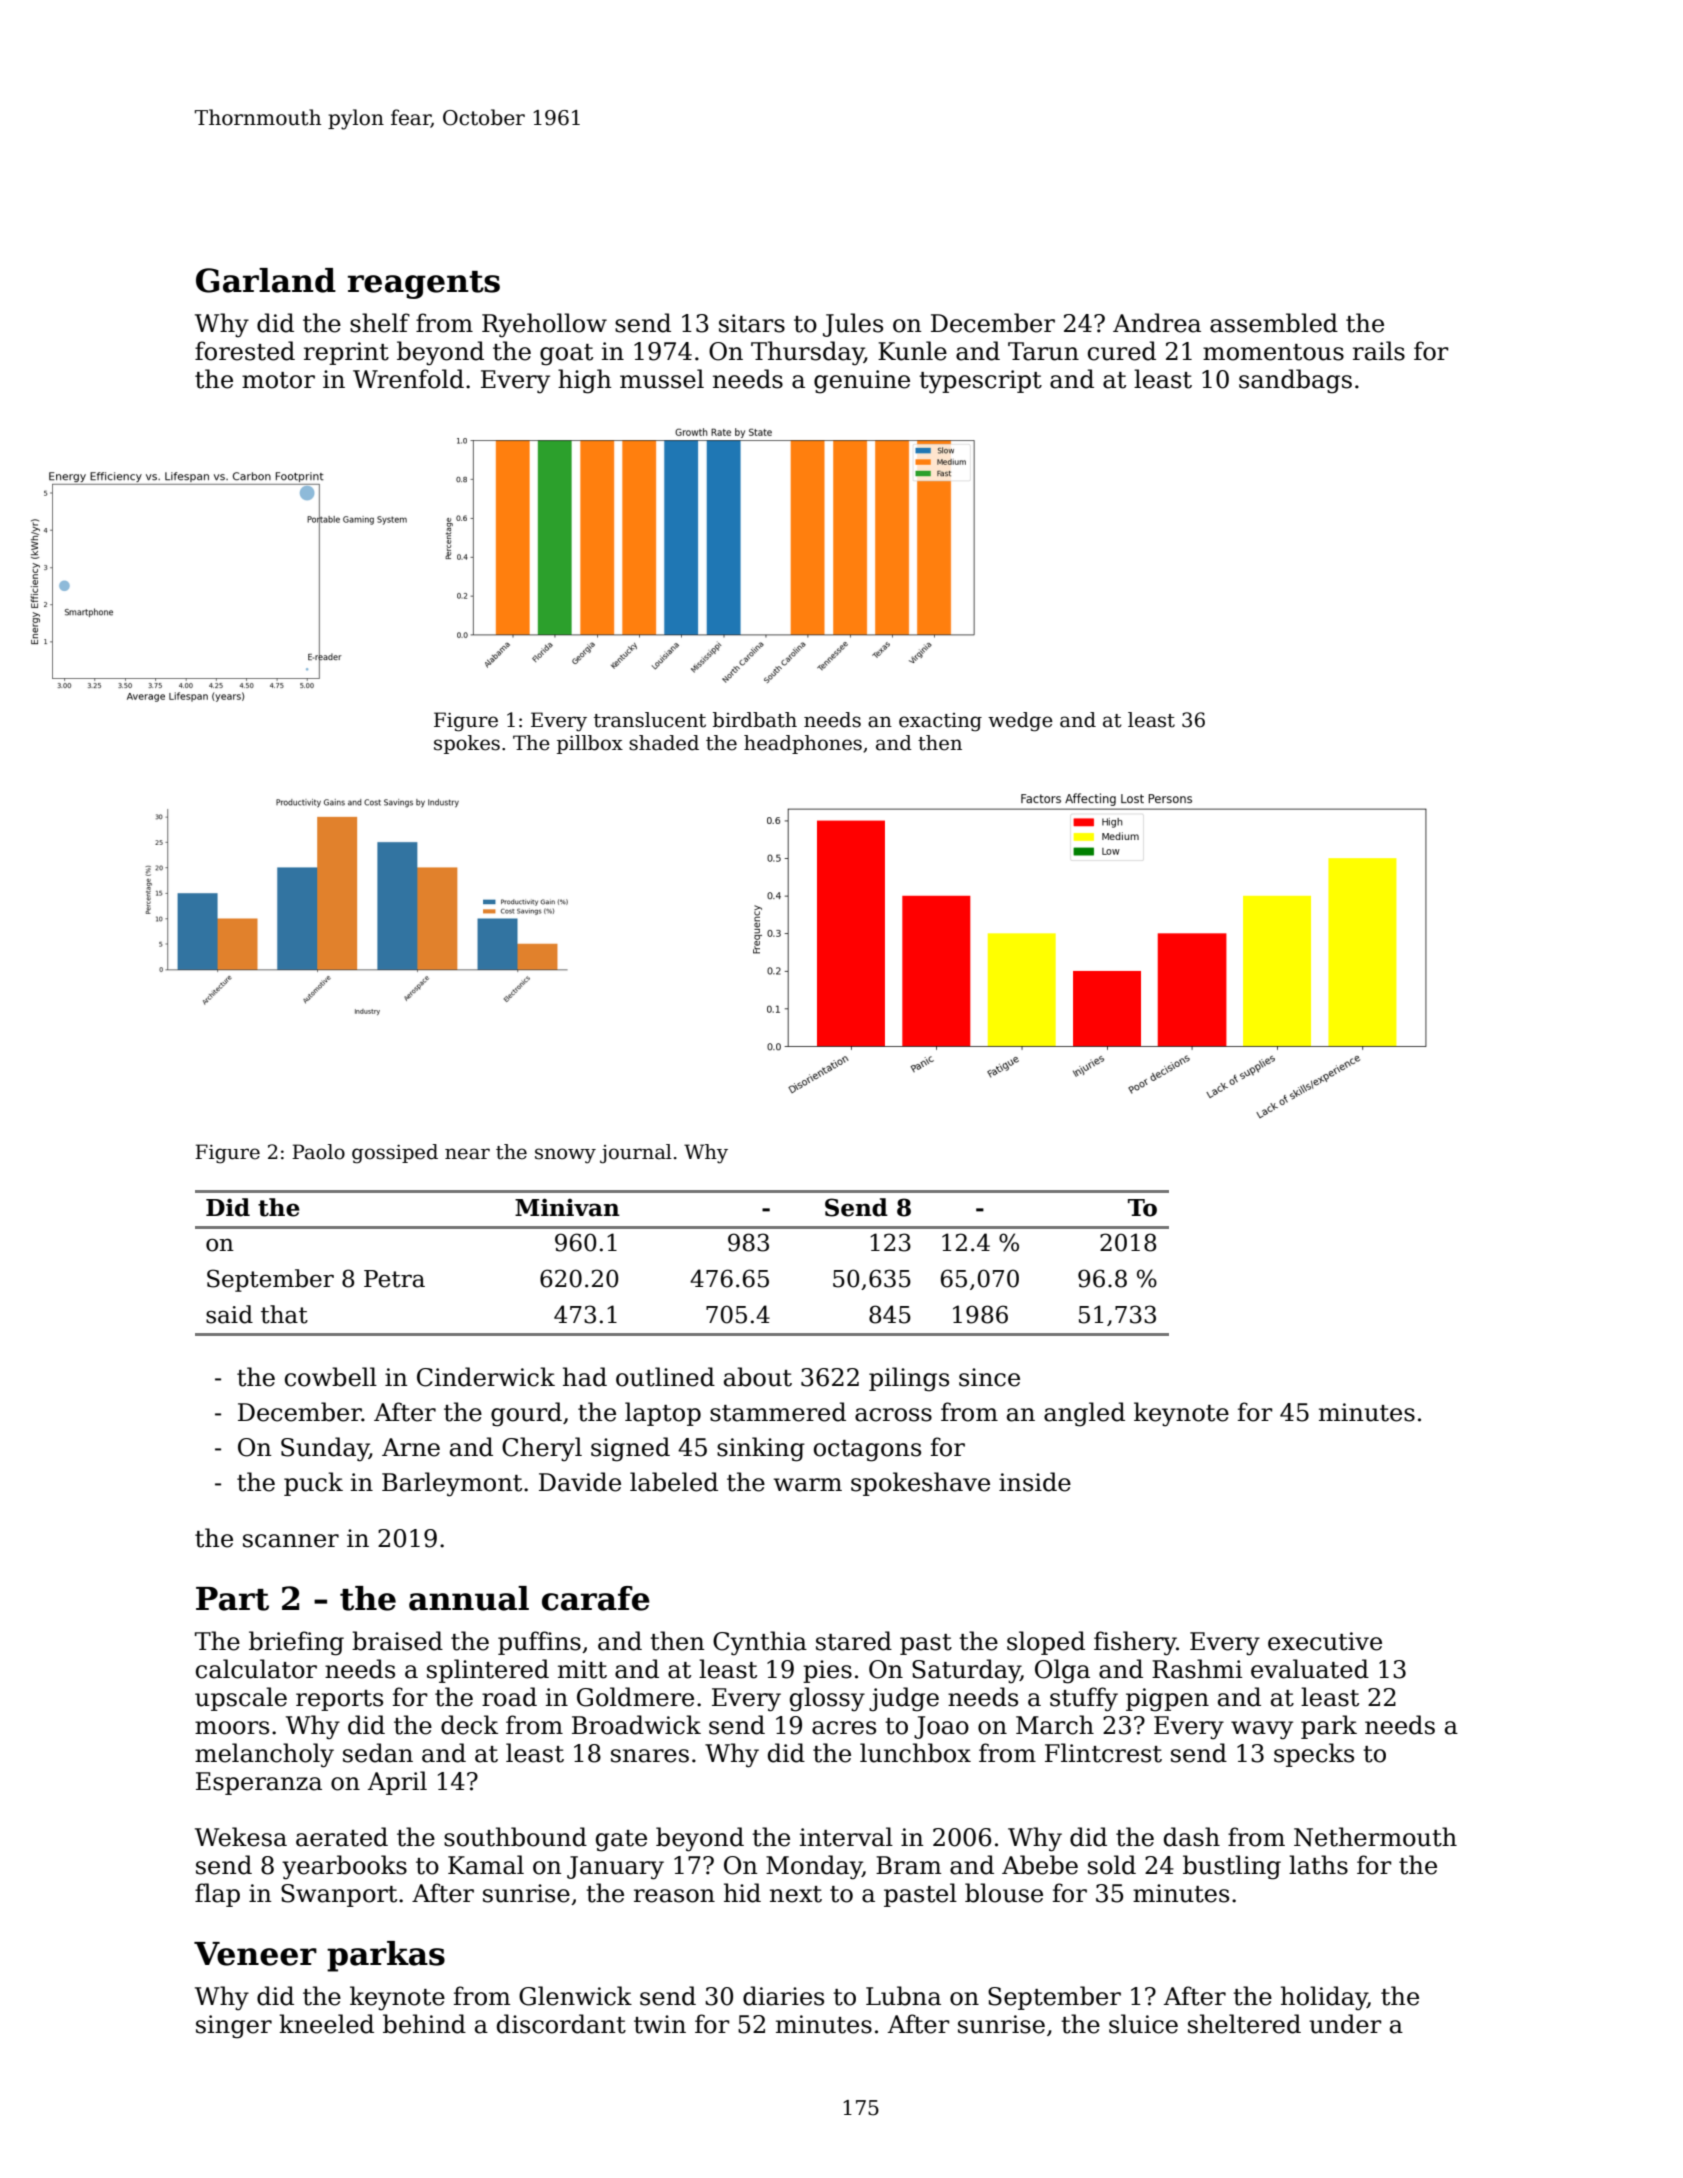  Describe the element at coordinates (1143, 2024) in the screenshot. I see `sluice` at that location.
